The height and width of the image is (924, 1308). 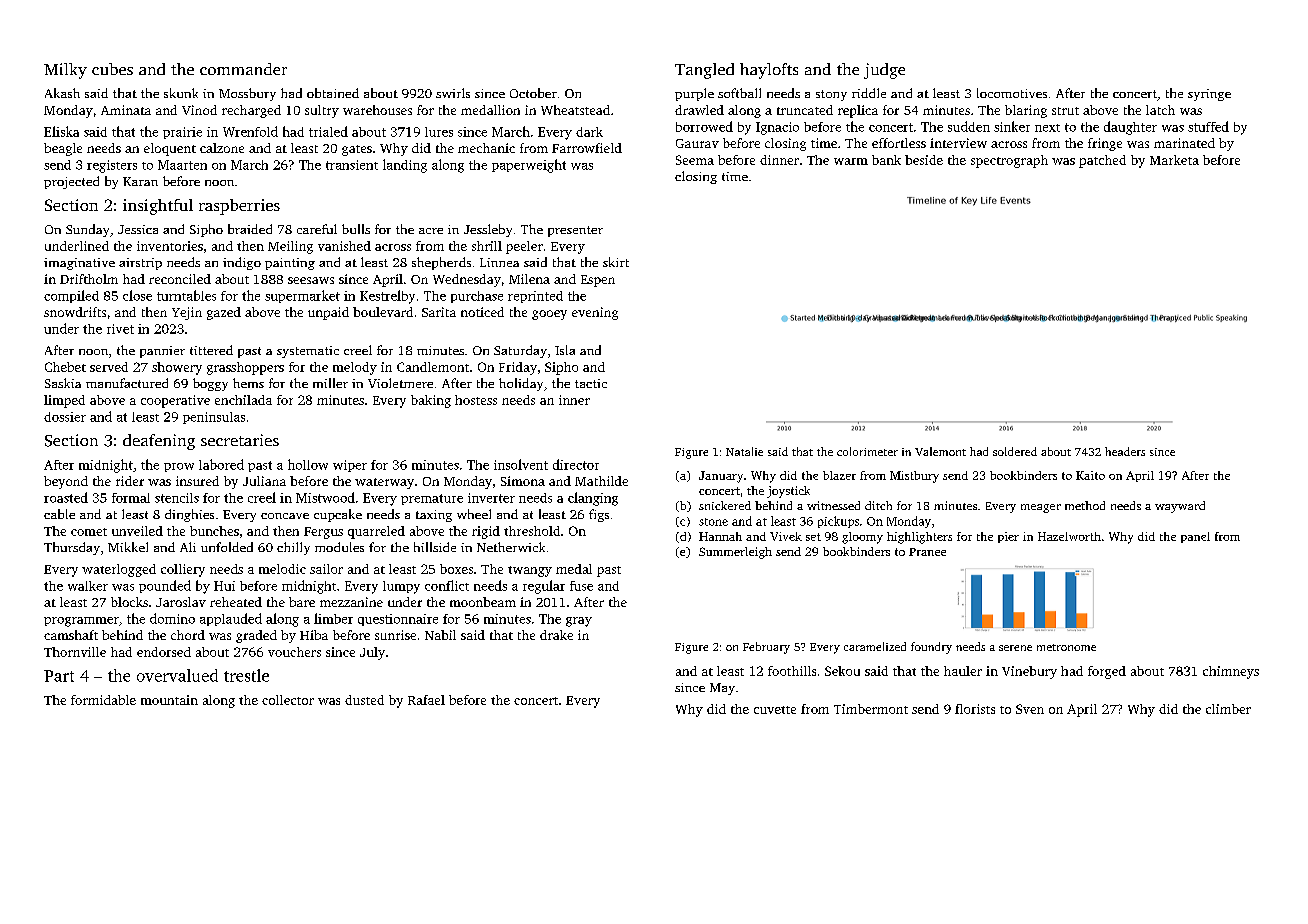 What do you see at coordinates (704, 71) in the image?
I see `Tangled` at bounding box center [704, 71].
